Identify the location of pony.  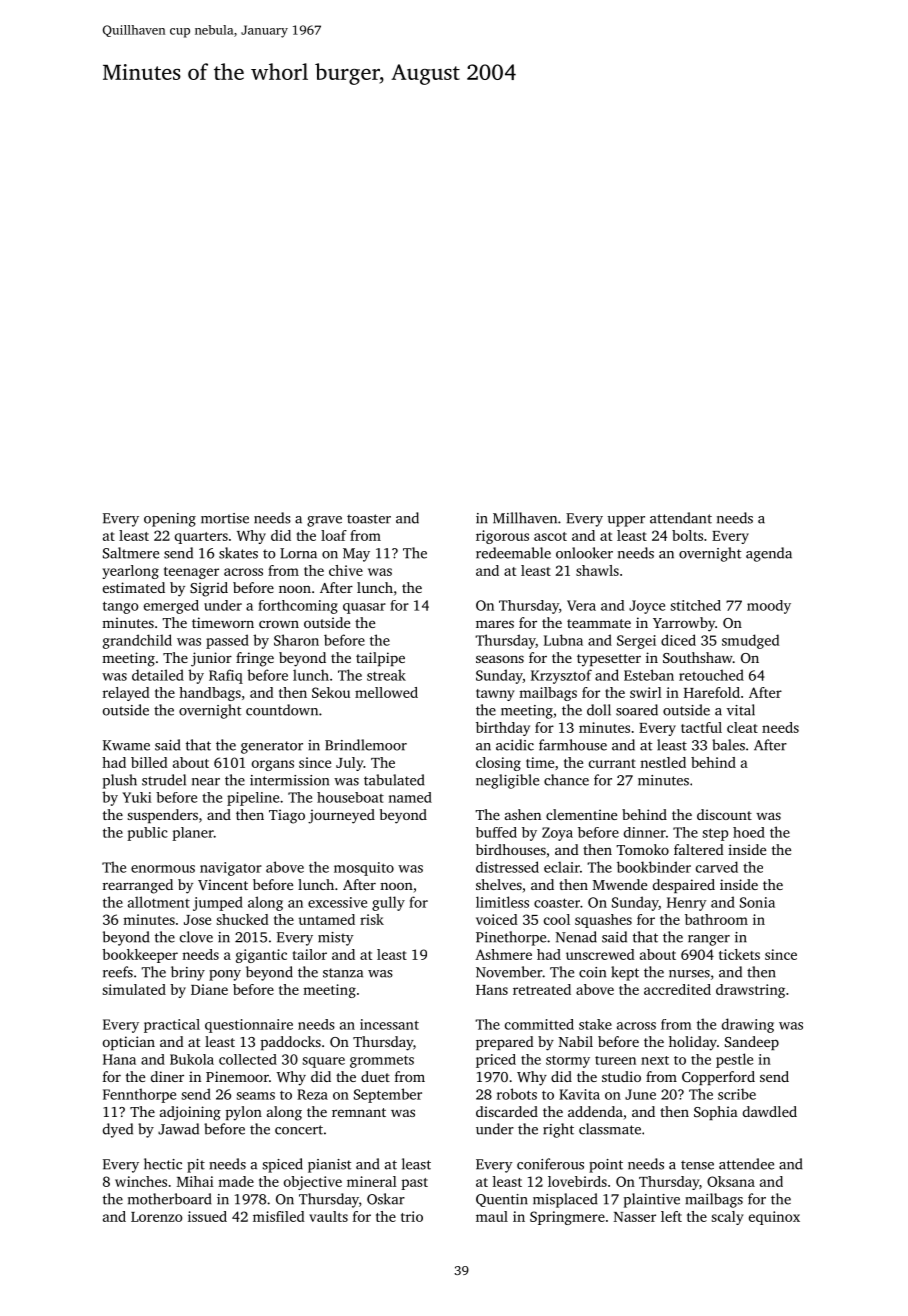
(225, 975).
